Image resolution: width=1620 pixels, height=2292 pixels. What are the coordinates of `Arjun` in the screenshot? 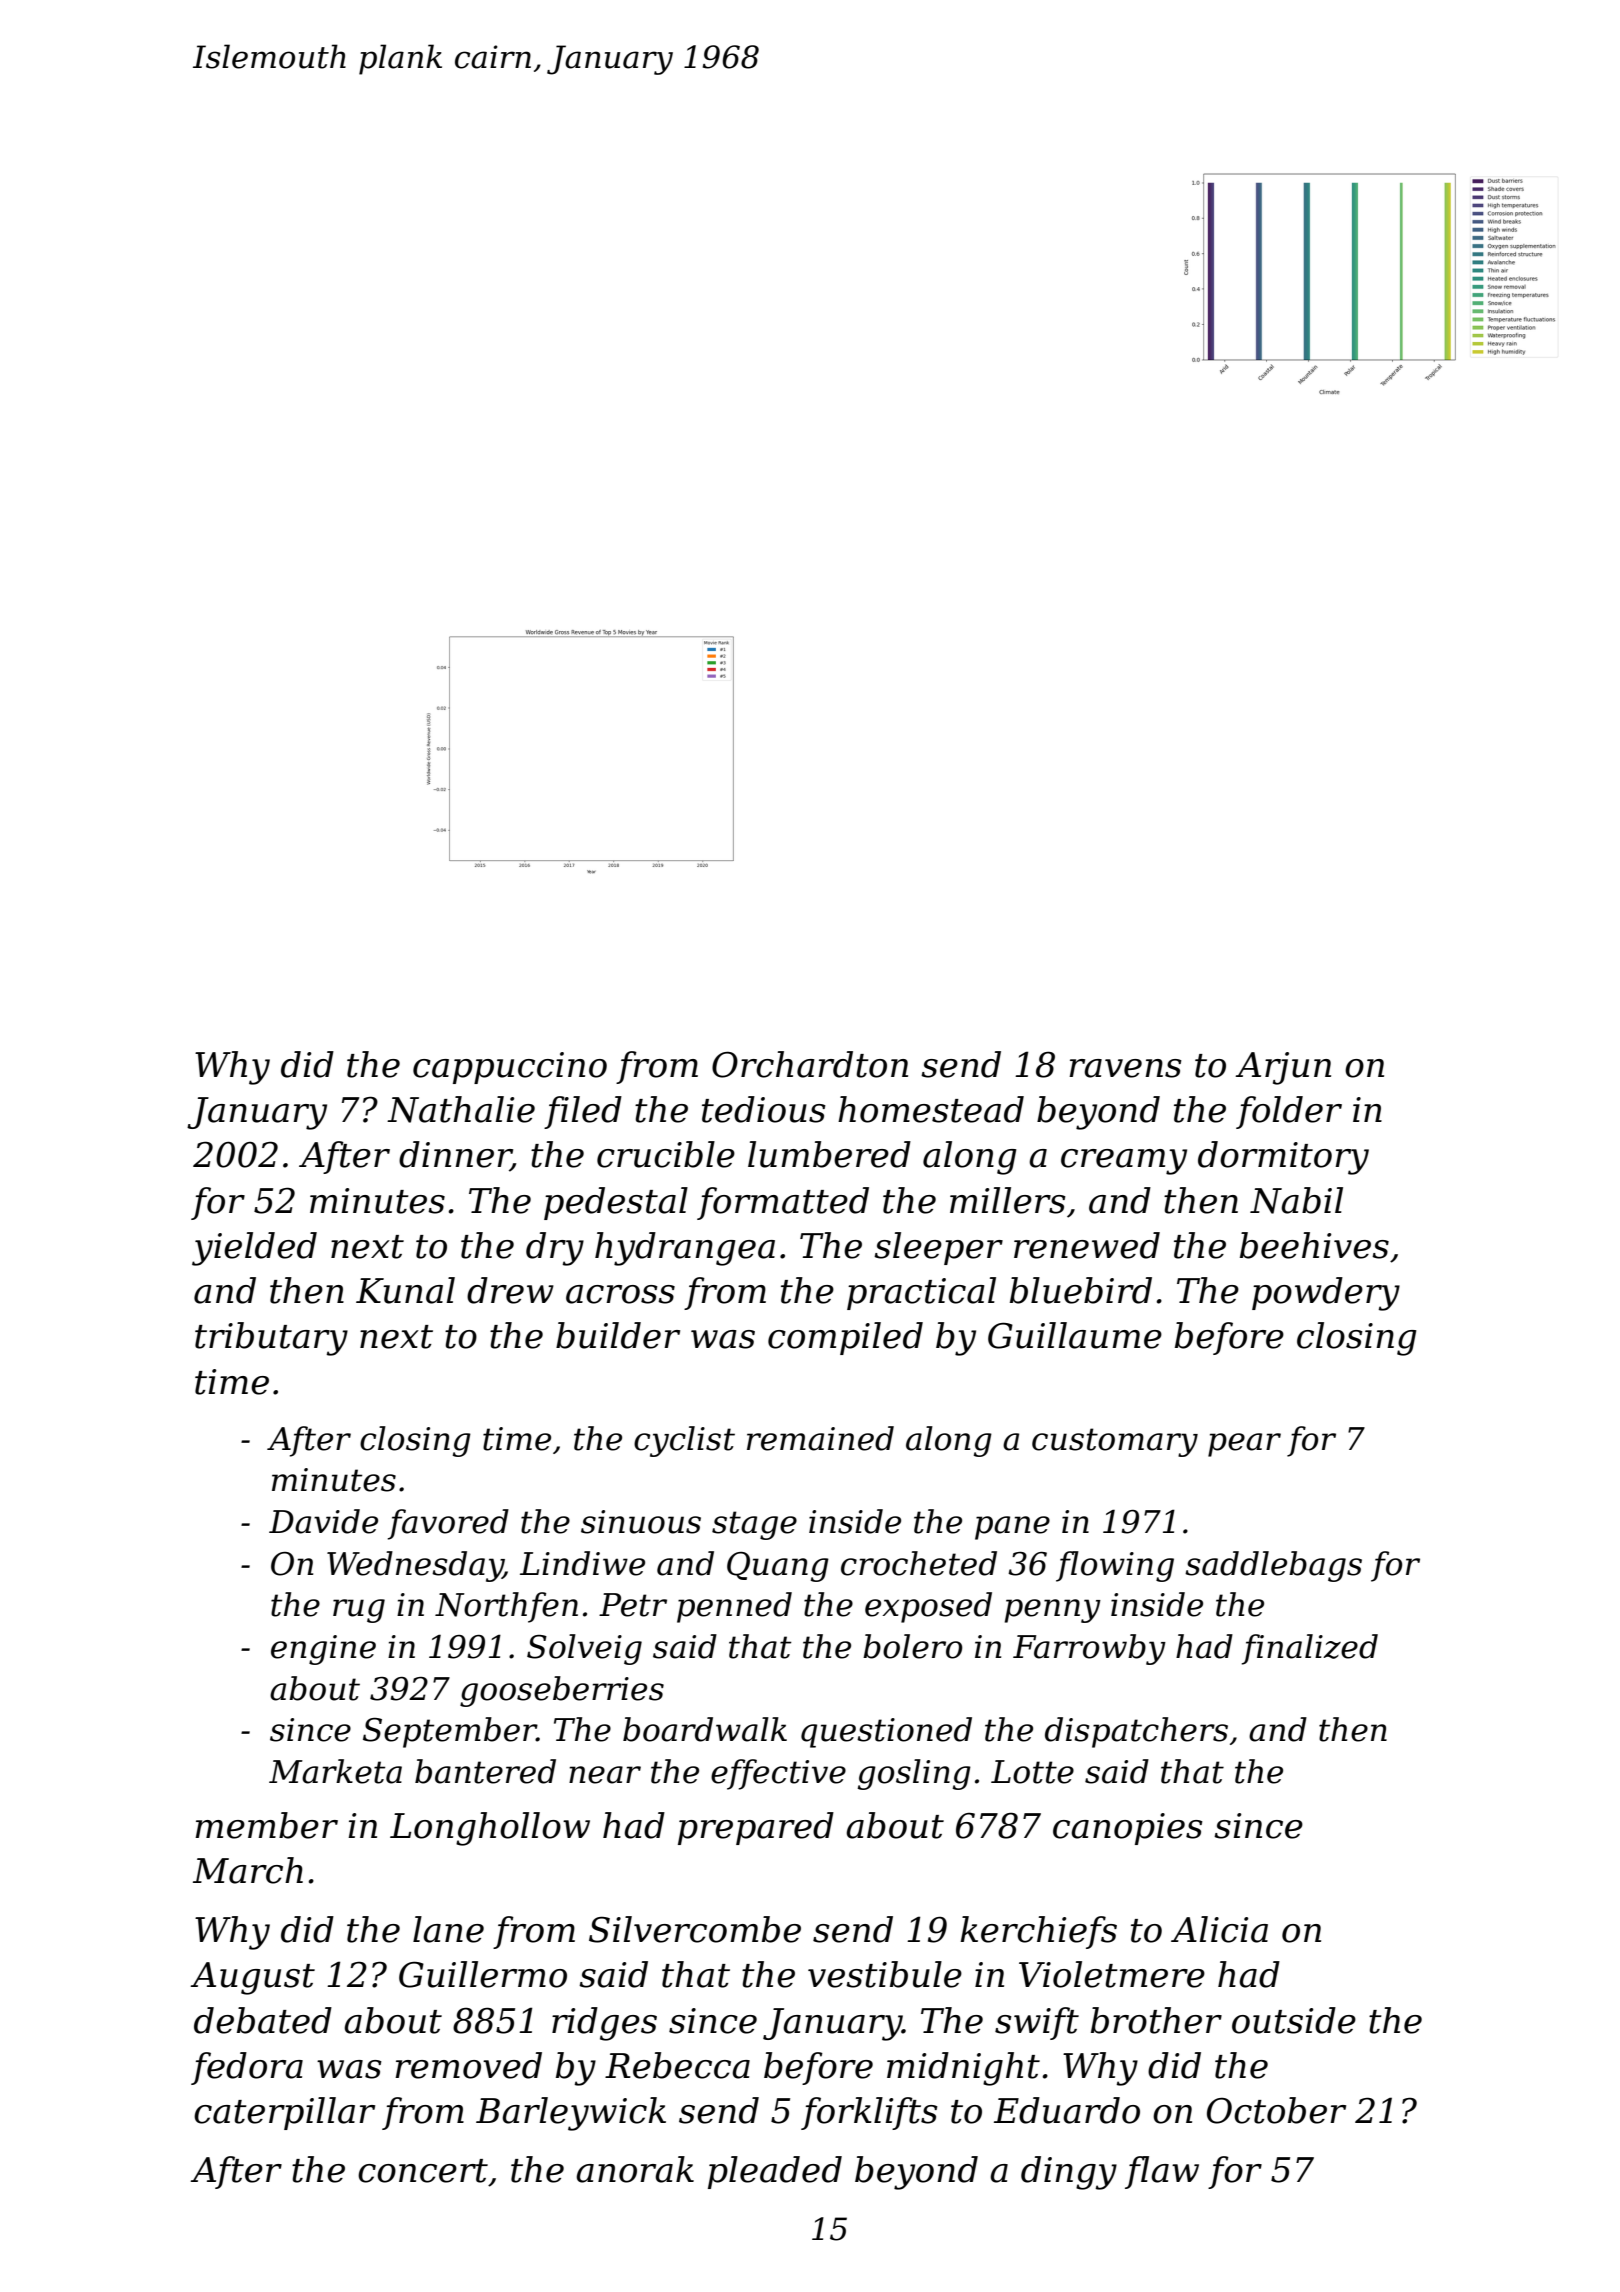 It's located at (1283, 1068).
